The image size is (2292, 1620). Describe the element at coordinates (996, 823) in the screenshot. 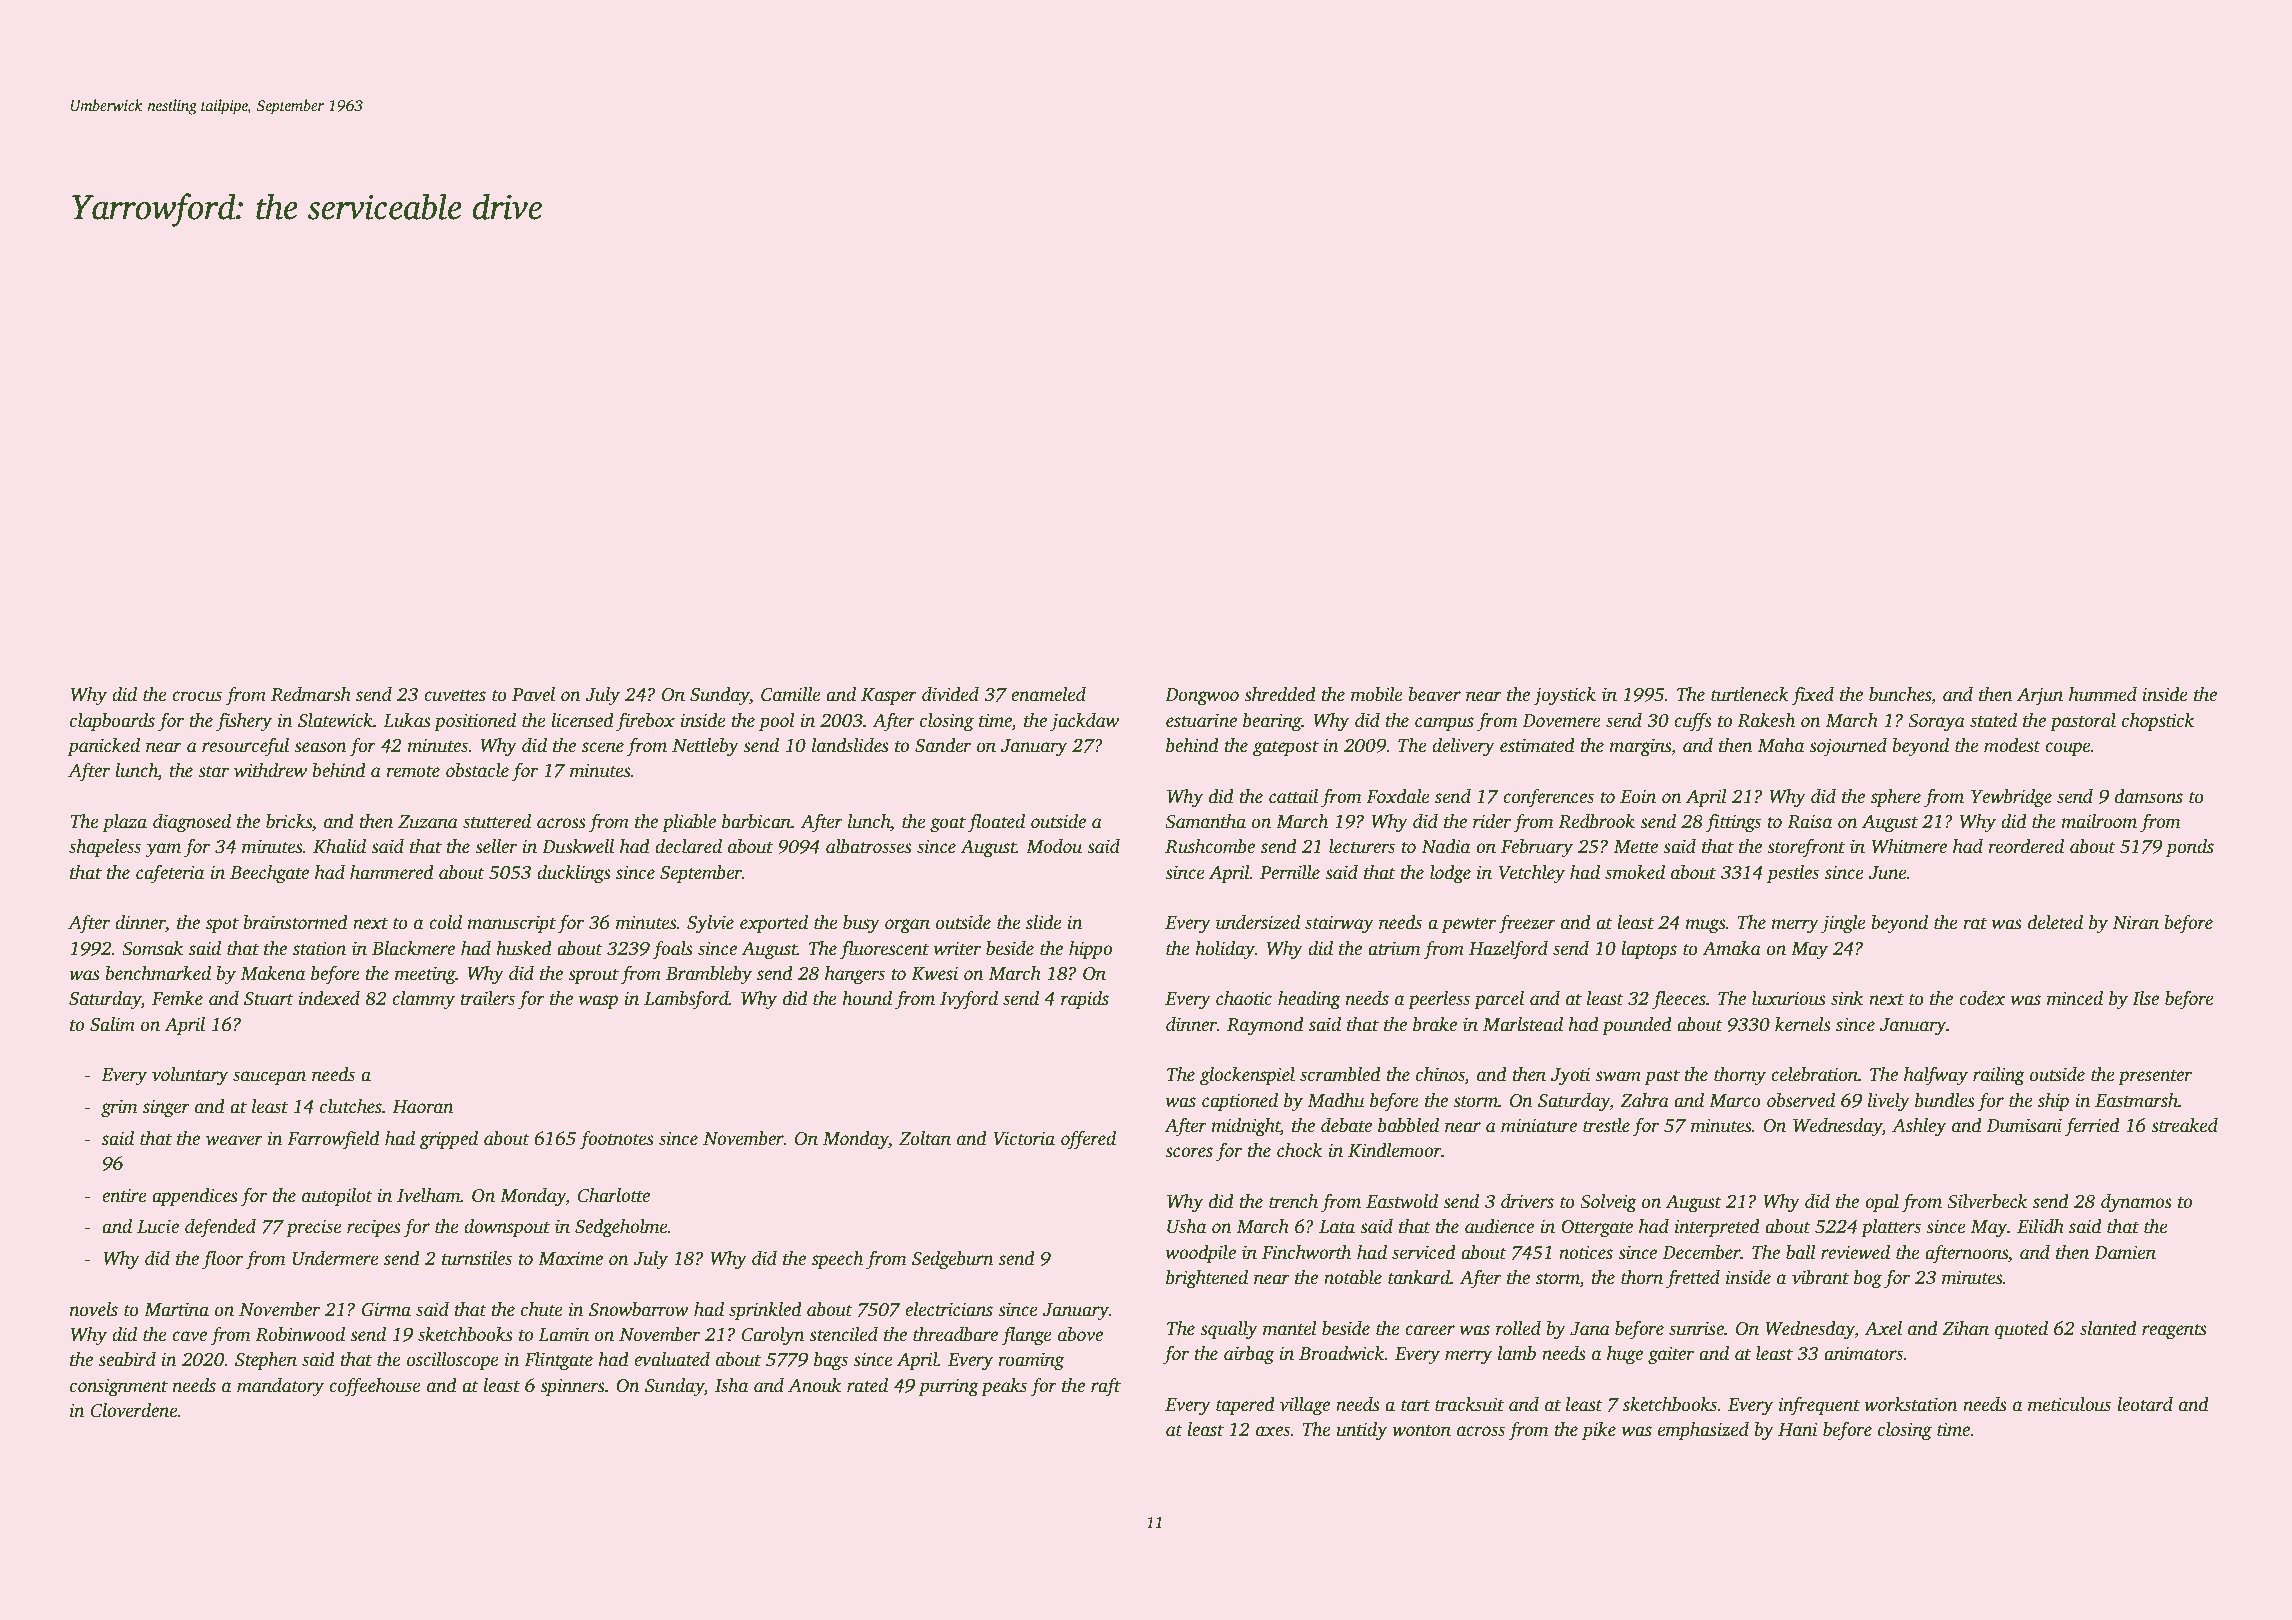

I see `floated` at that location.
